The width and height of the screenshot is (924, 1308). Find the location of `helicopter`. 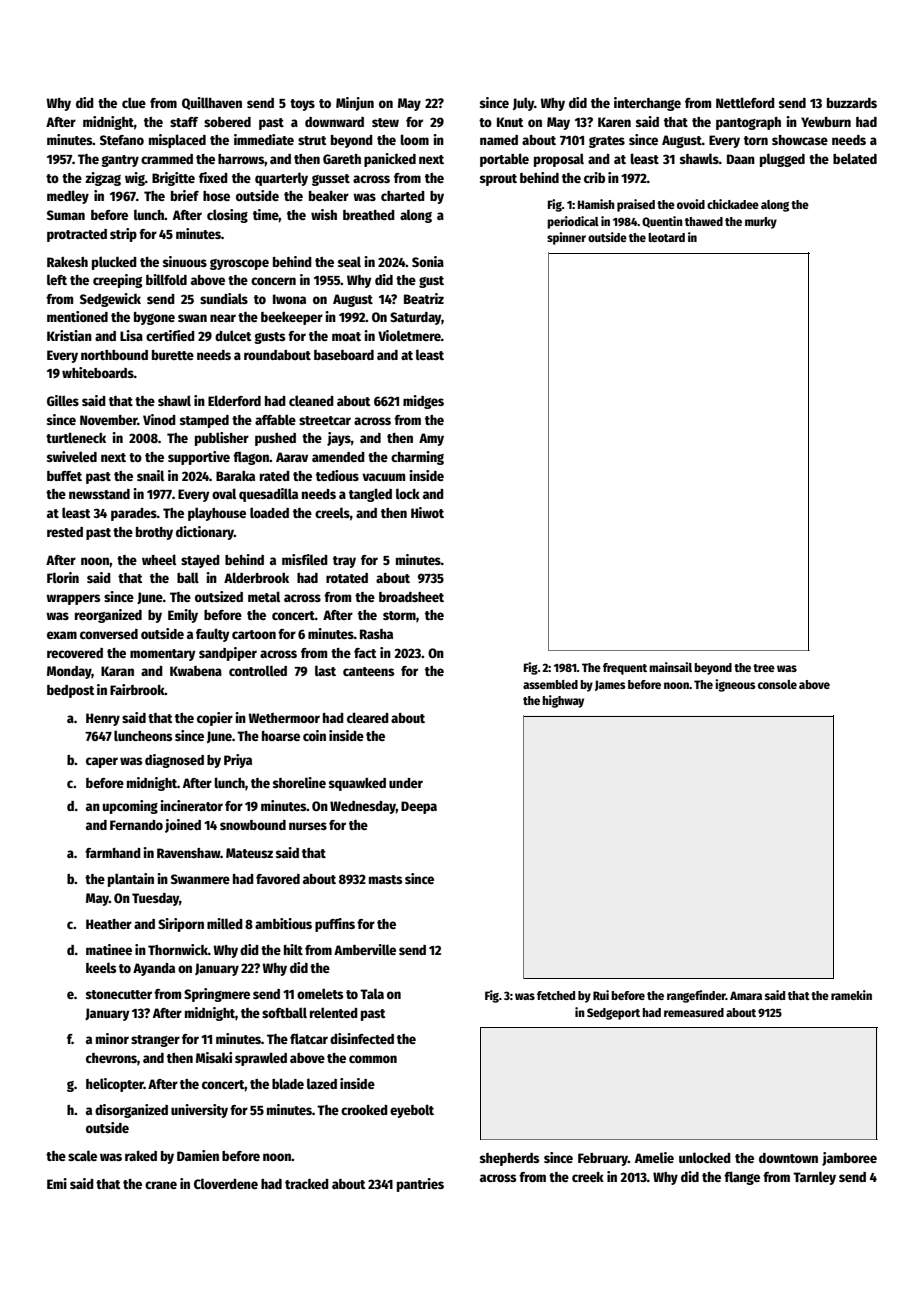

helicopter is located at coordinates (115, 1085).
